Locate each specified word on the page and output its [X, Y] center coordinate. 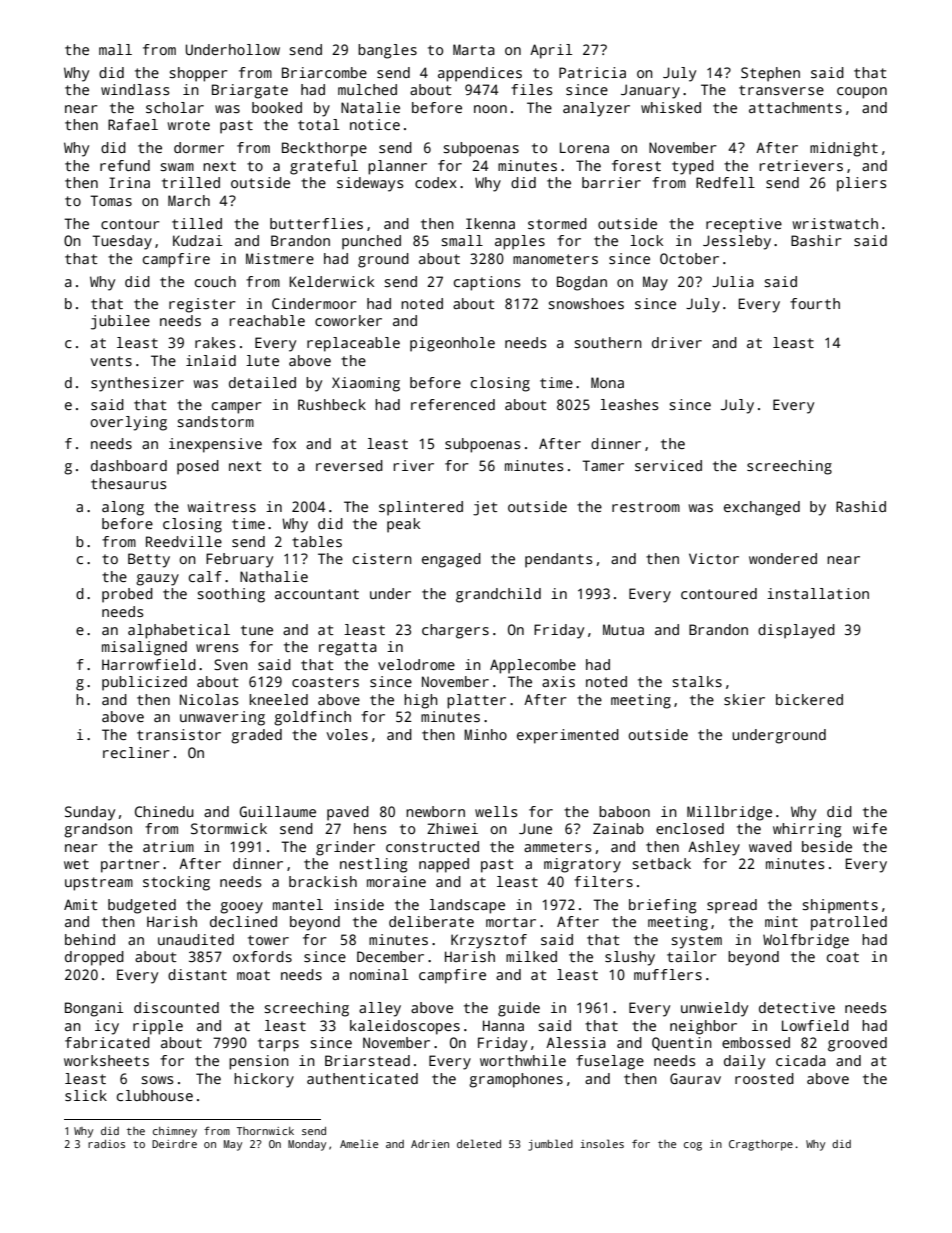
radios [106, 1144]
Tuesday [122, 242]
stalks [697, 681]
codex [436, 182]
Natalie [370, 107]
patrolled [849, 923]
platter [476, 701]
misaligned [144, 648]
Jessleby [737, 242]
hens [370, 828]
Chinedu [164, 811]
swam [177, 167]
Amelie [359, 1143]
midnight [844, 149]
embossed [756, 1042]
